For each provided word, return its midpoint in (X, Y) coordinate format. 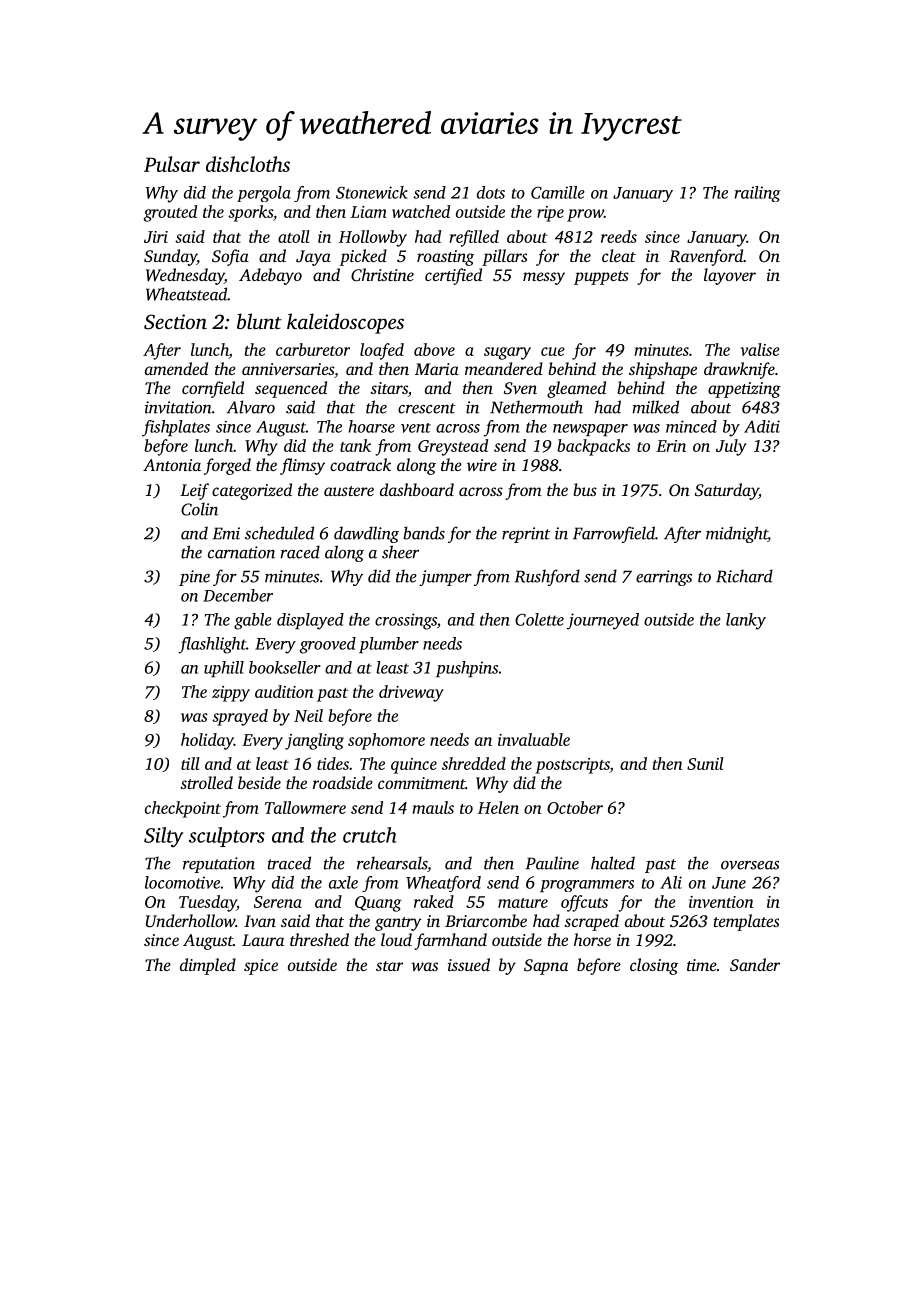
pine (194, 578)
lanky (746, 621)
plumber (389, 645)
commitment (421, 783)
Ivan (260, 921)
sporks (250, 213)
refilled (474, 238)
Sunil (705, 763)
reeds (619, 236)
